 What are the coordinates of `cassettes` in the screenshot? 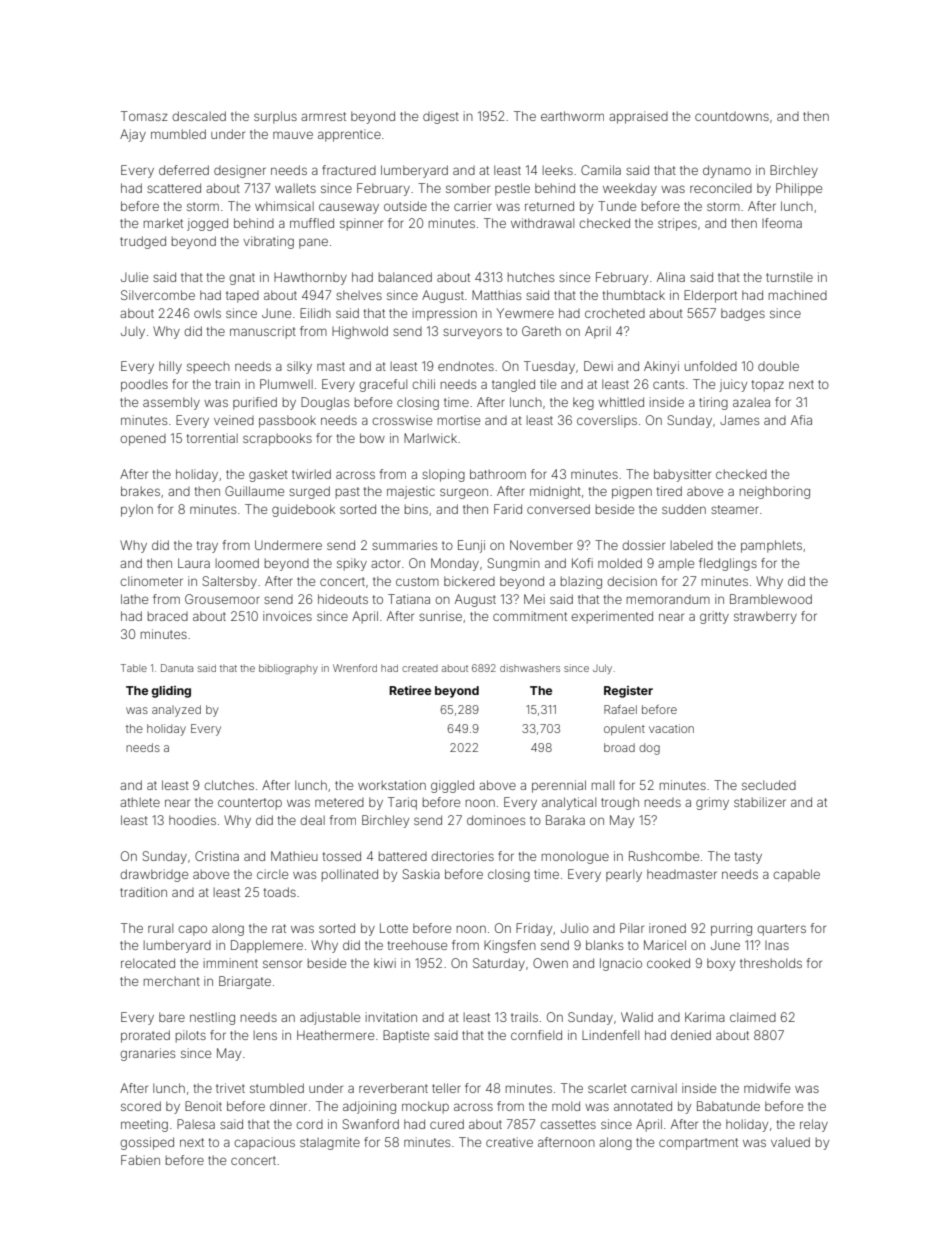 It's located at (568, 1124).
